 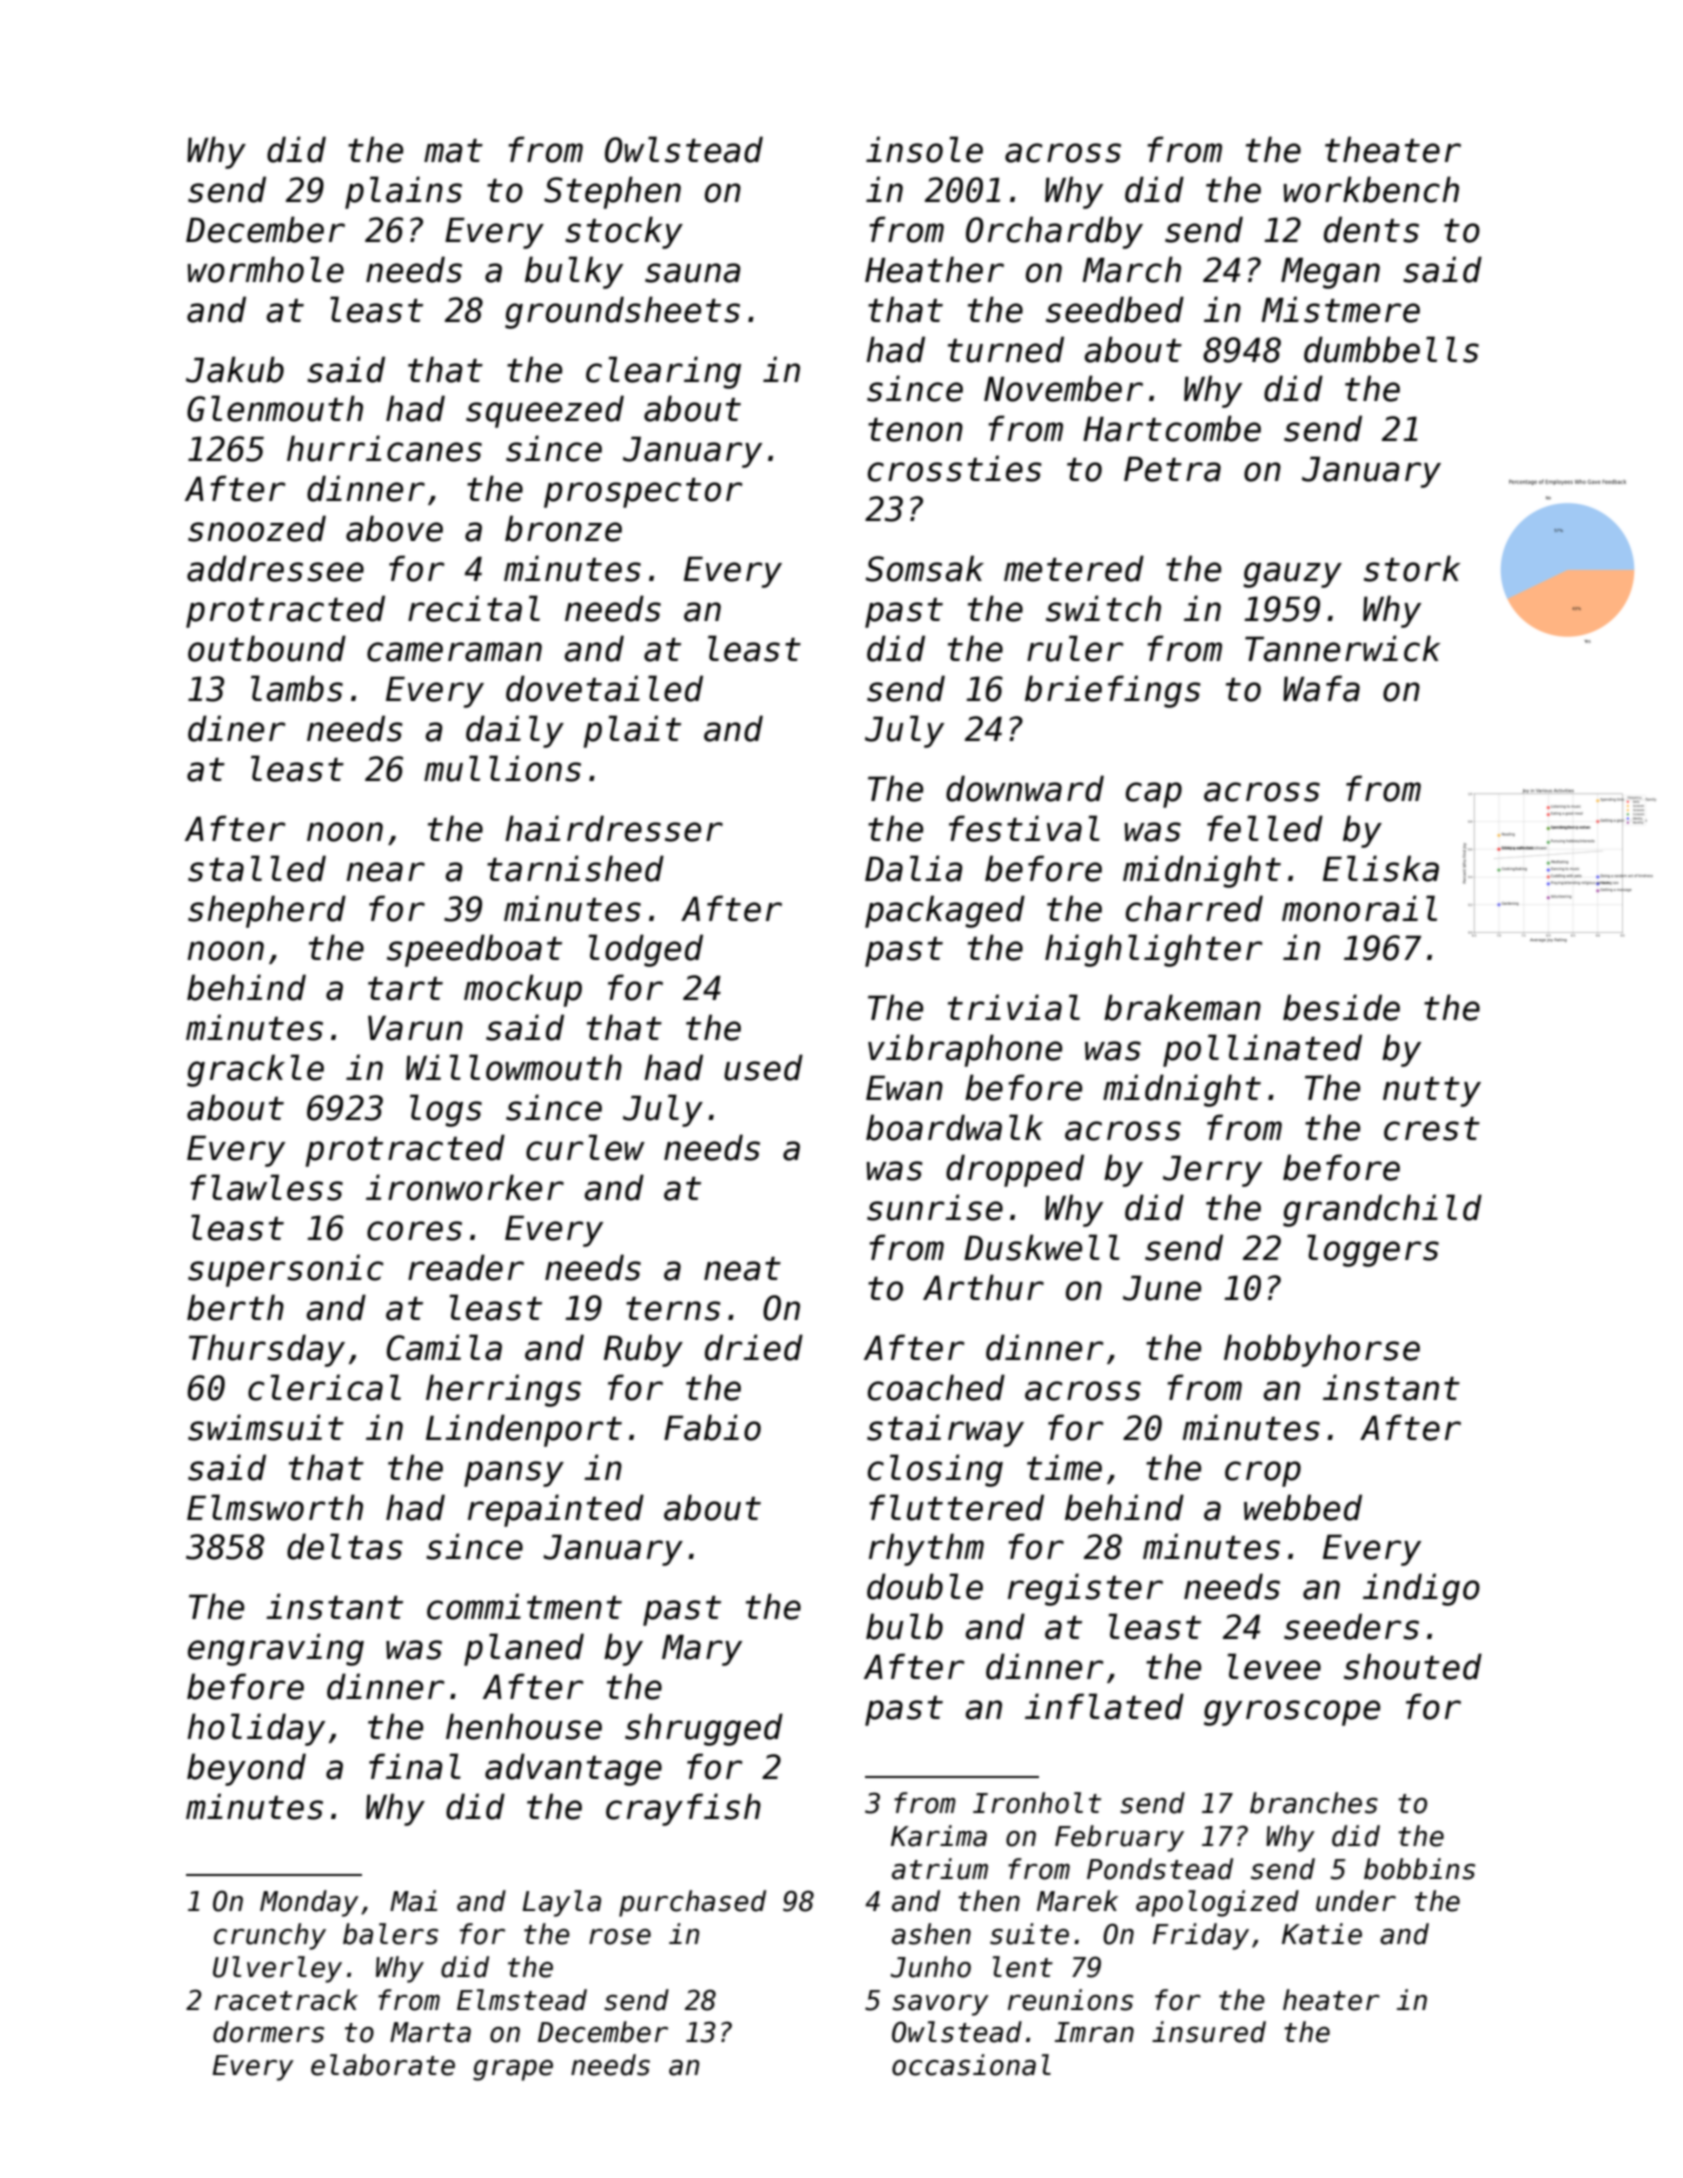 What do you see at coordinates (265, 269) in the image?
I see `wormhole` at bounding box center [265, 269].
